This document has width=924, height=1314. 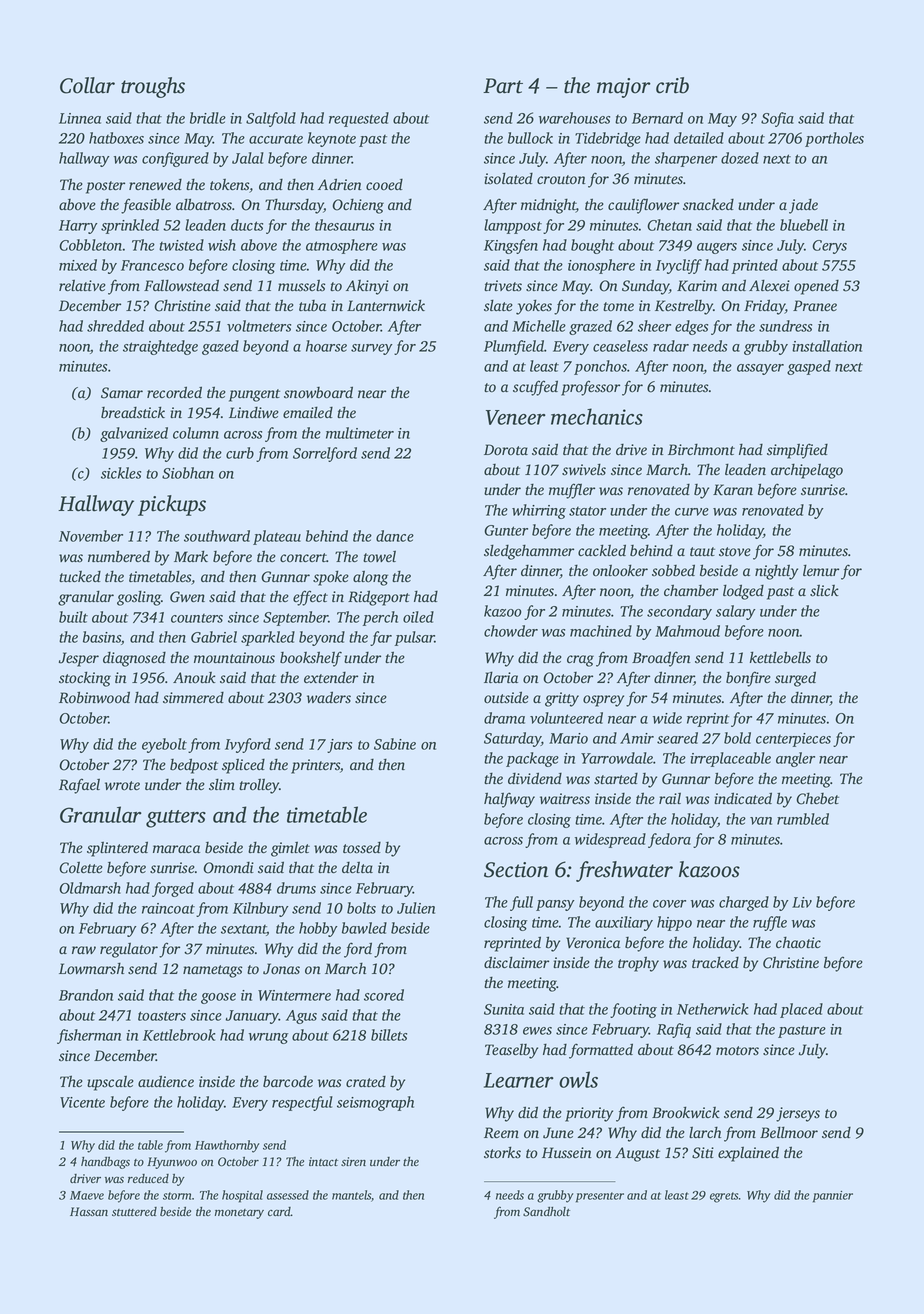 What do you see at coordinates (498, 305) in the document?
I see `slate` at bounding box center [498, 305].
